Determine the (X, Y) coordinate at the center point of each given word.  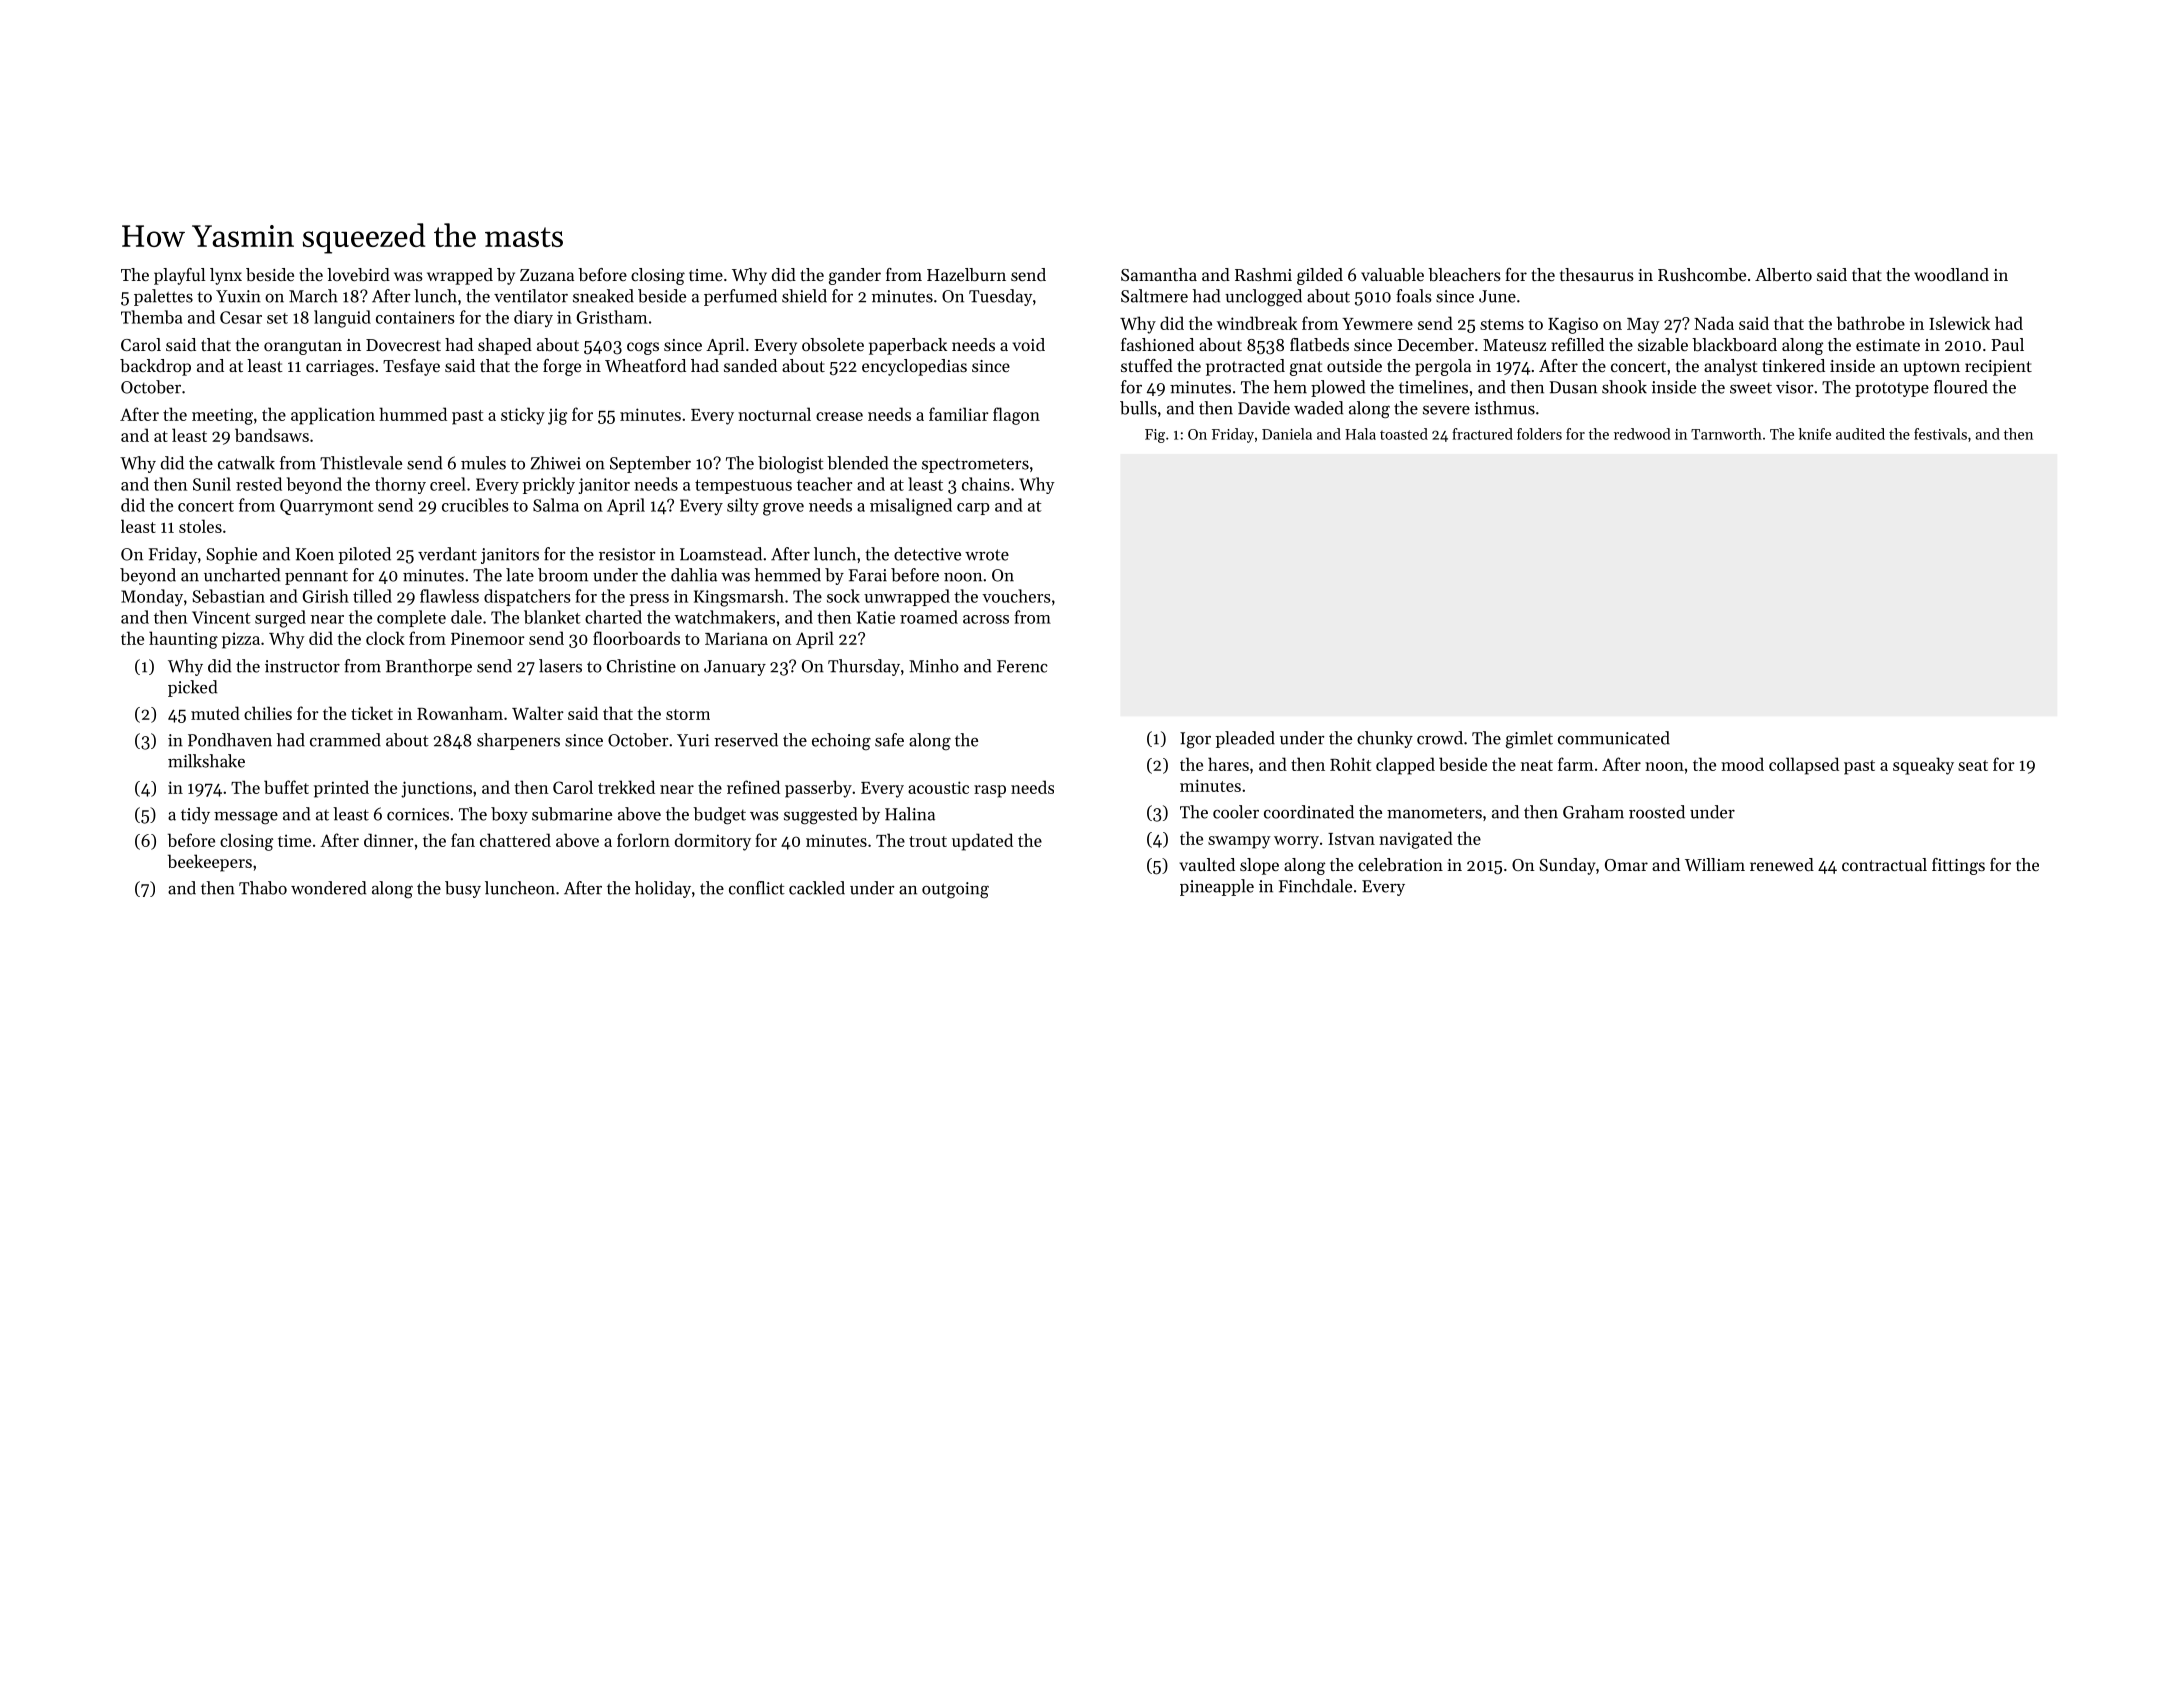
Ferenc (1022, 666)
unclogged (1263, 298)
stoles (200, 526)
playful (179, 276)
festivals (1940, 434)
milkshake (206, 761)
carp (973, 509)
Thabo (263, 888)
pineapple (1217, 887)
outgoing (955, 890)
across (986, 619)
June (1497, 296)
